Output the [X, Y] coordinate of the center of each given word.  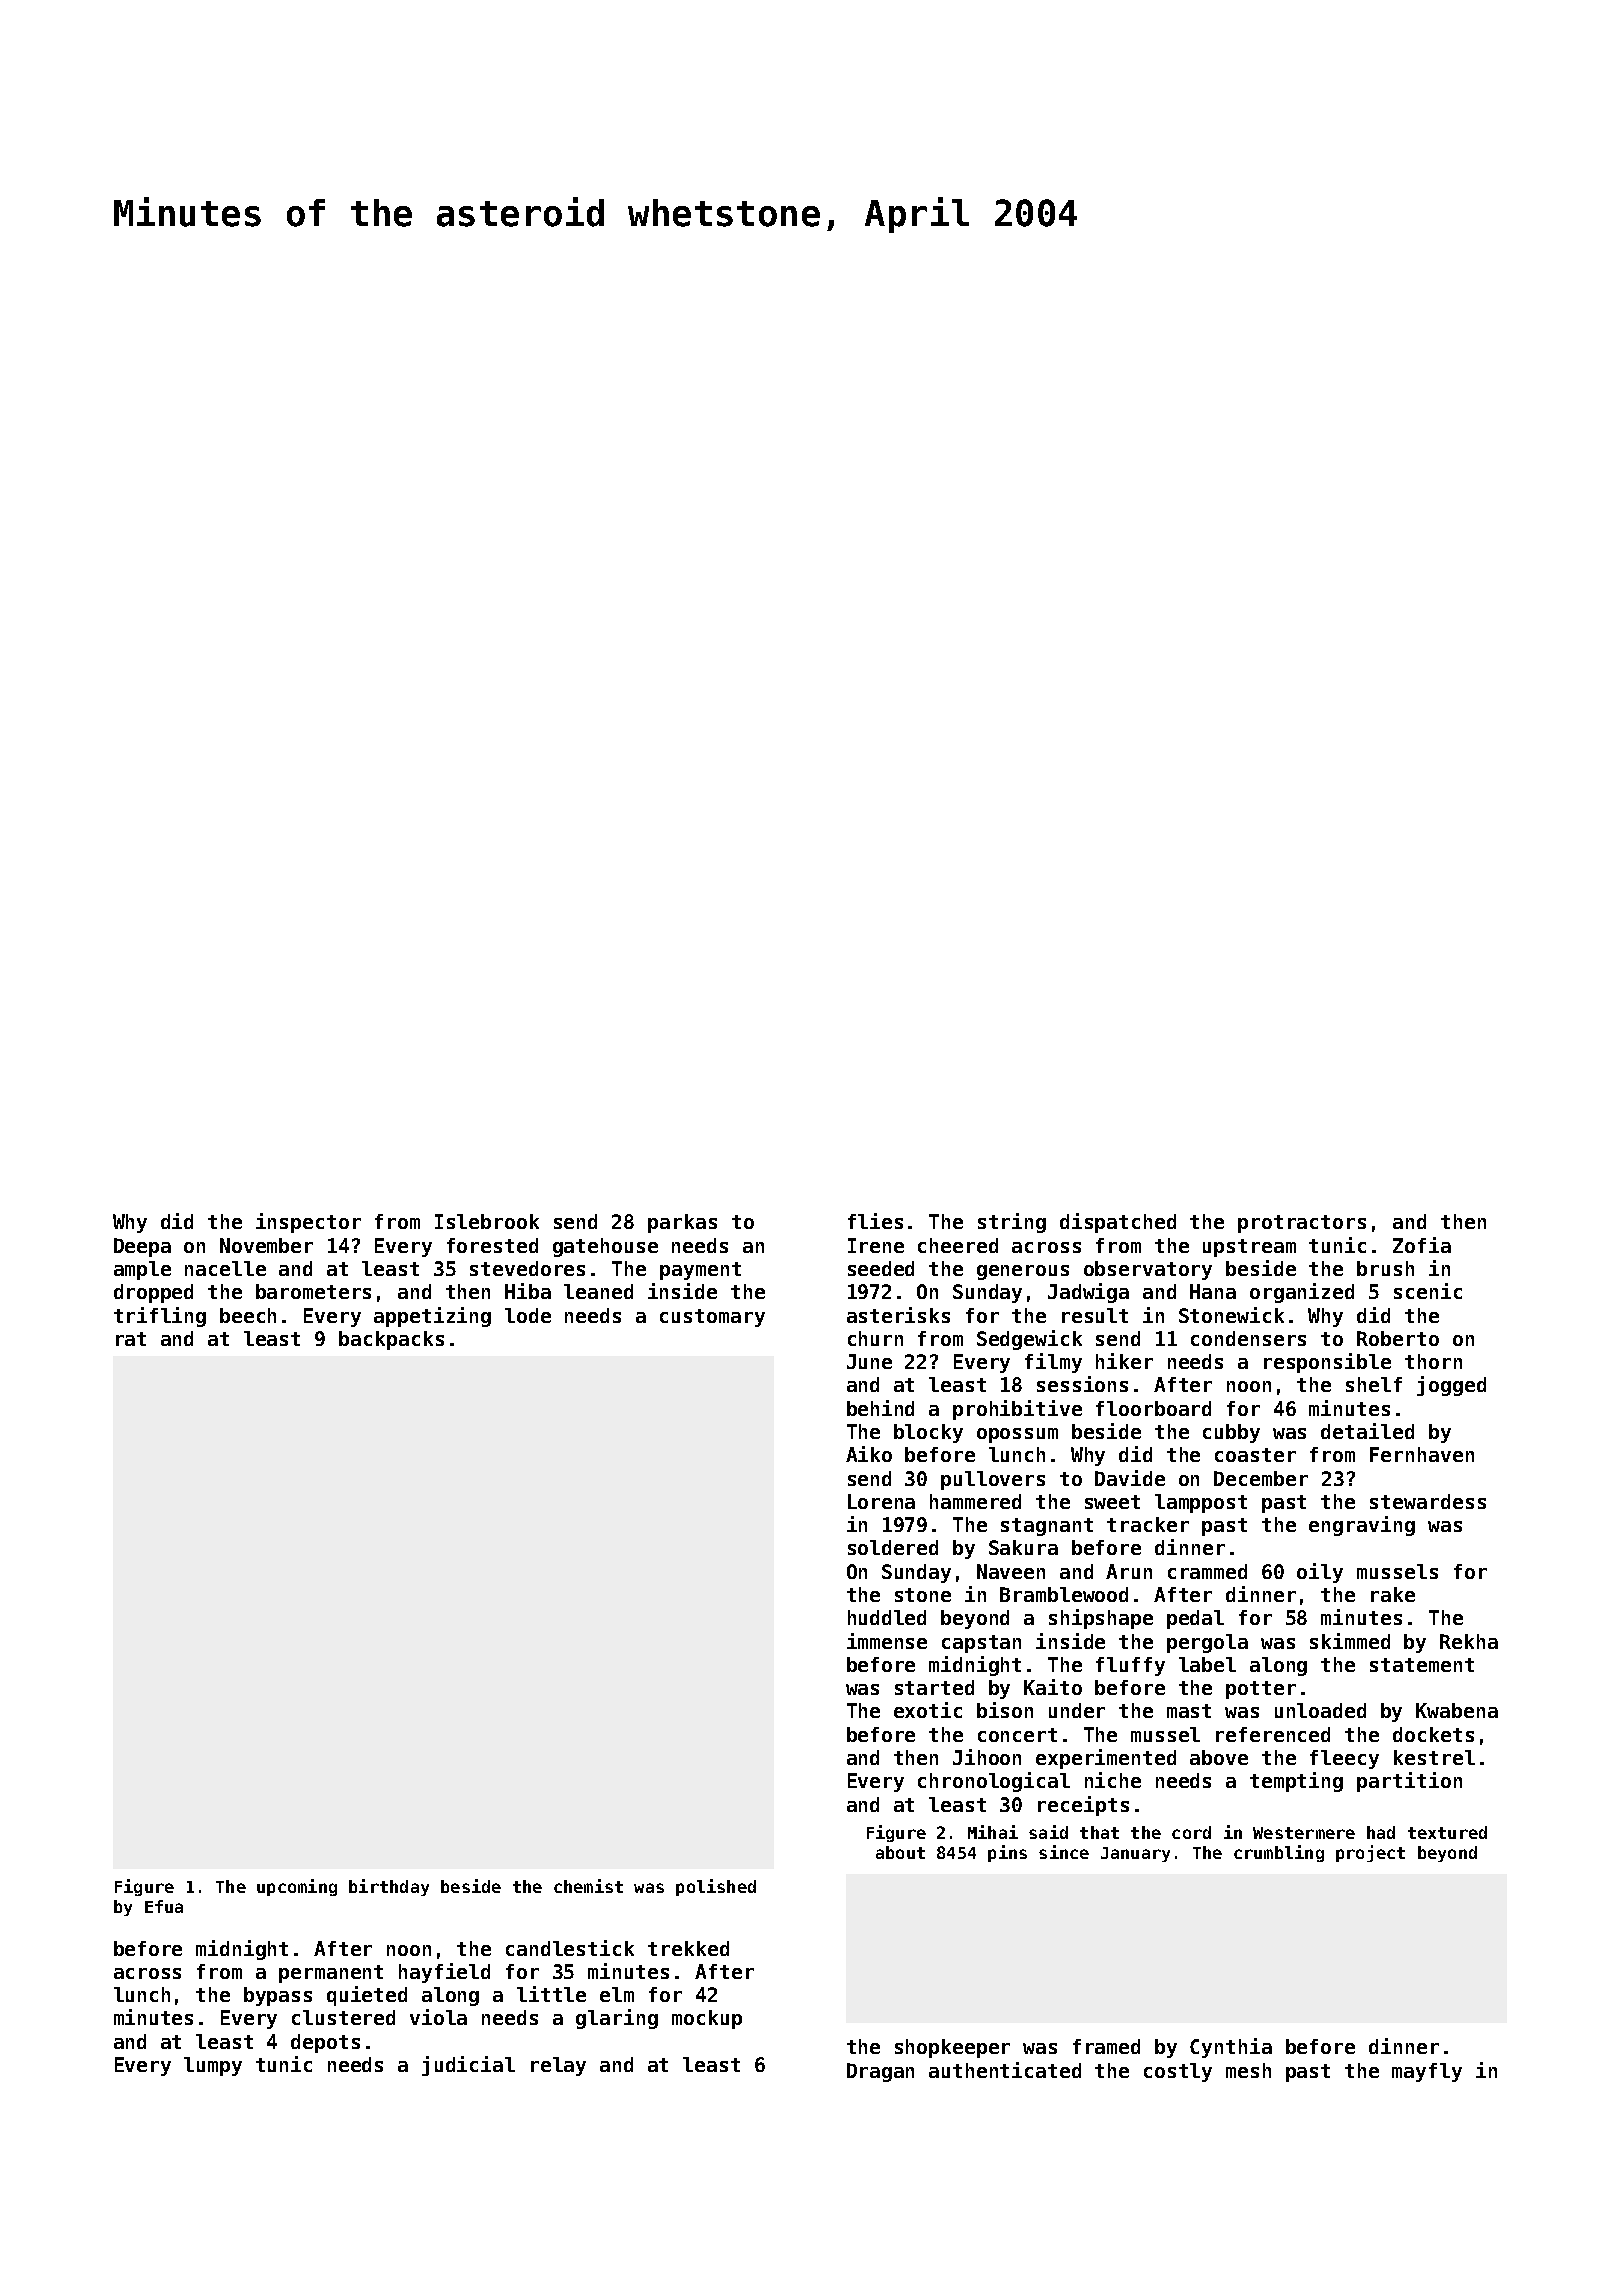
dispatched [1118, 1223]
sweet [1112, 1502]
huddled [887, 1617]
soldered [893, 1547]
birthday [389, 1887]
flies [875, 1221]
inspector [308, 1223]
